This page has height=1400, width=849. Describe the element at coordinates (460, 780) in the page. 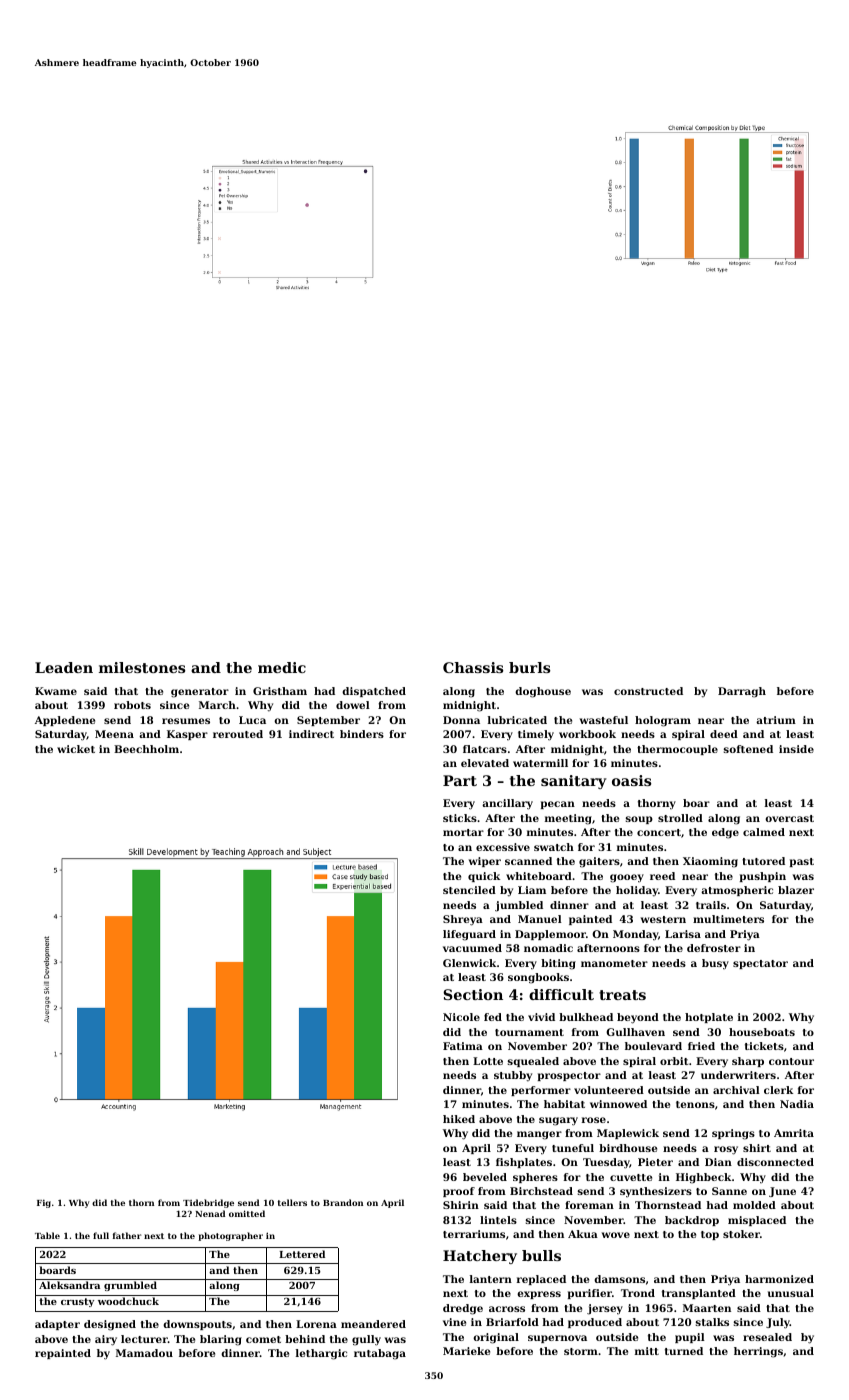

I see `Part` at that location.
